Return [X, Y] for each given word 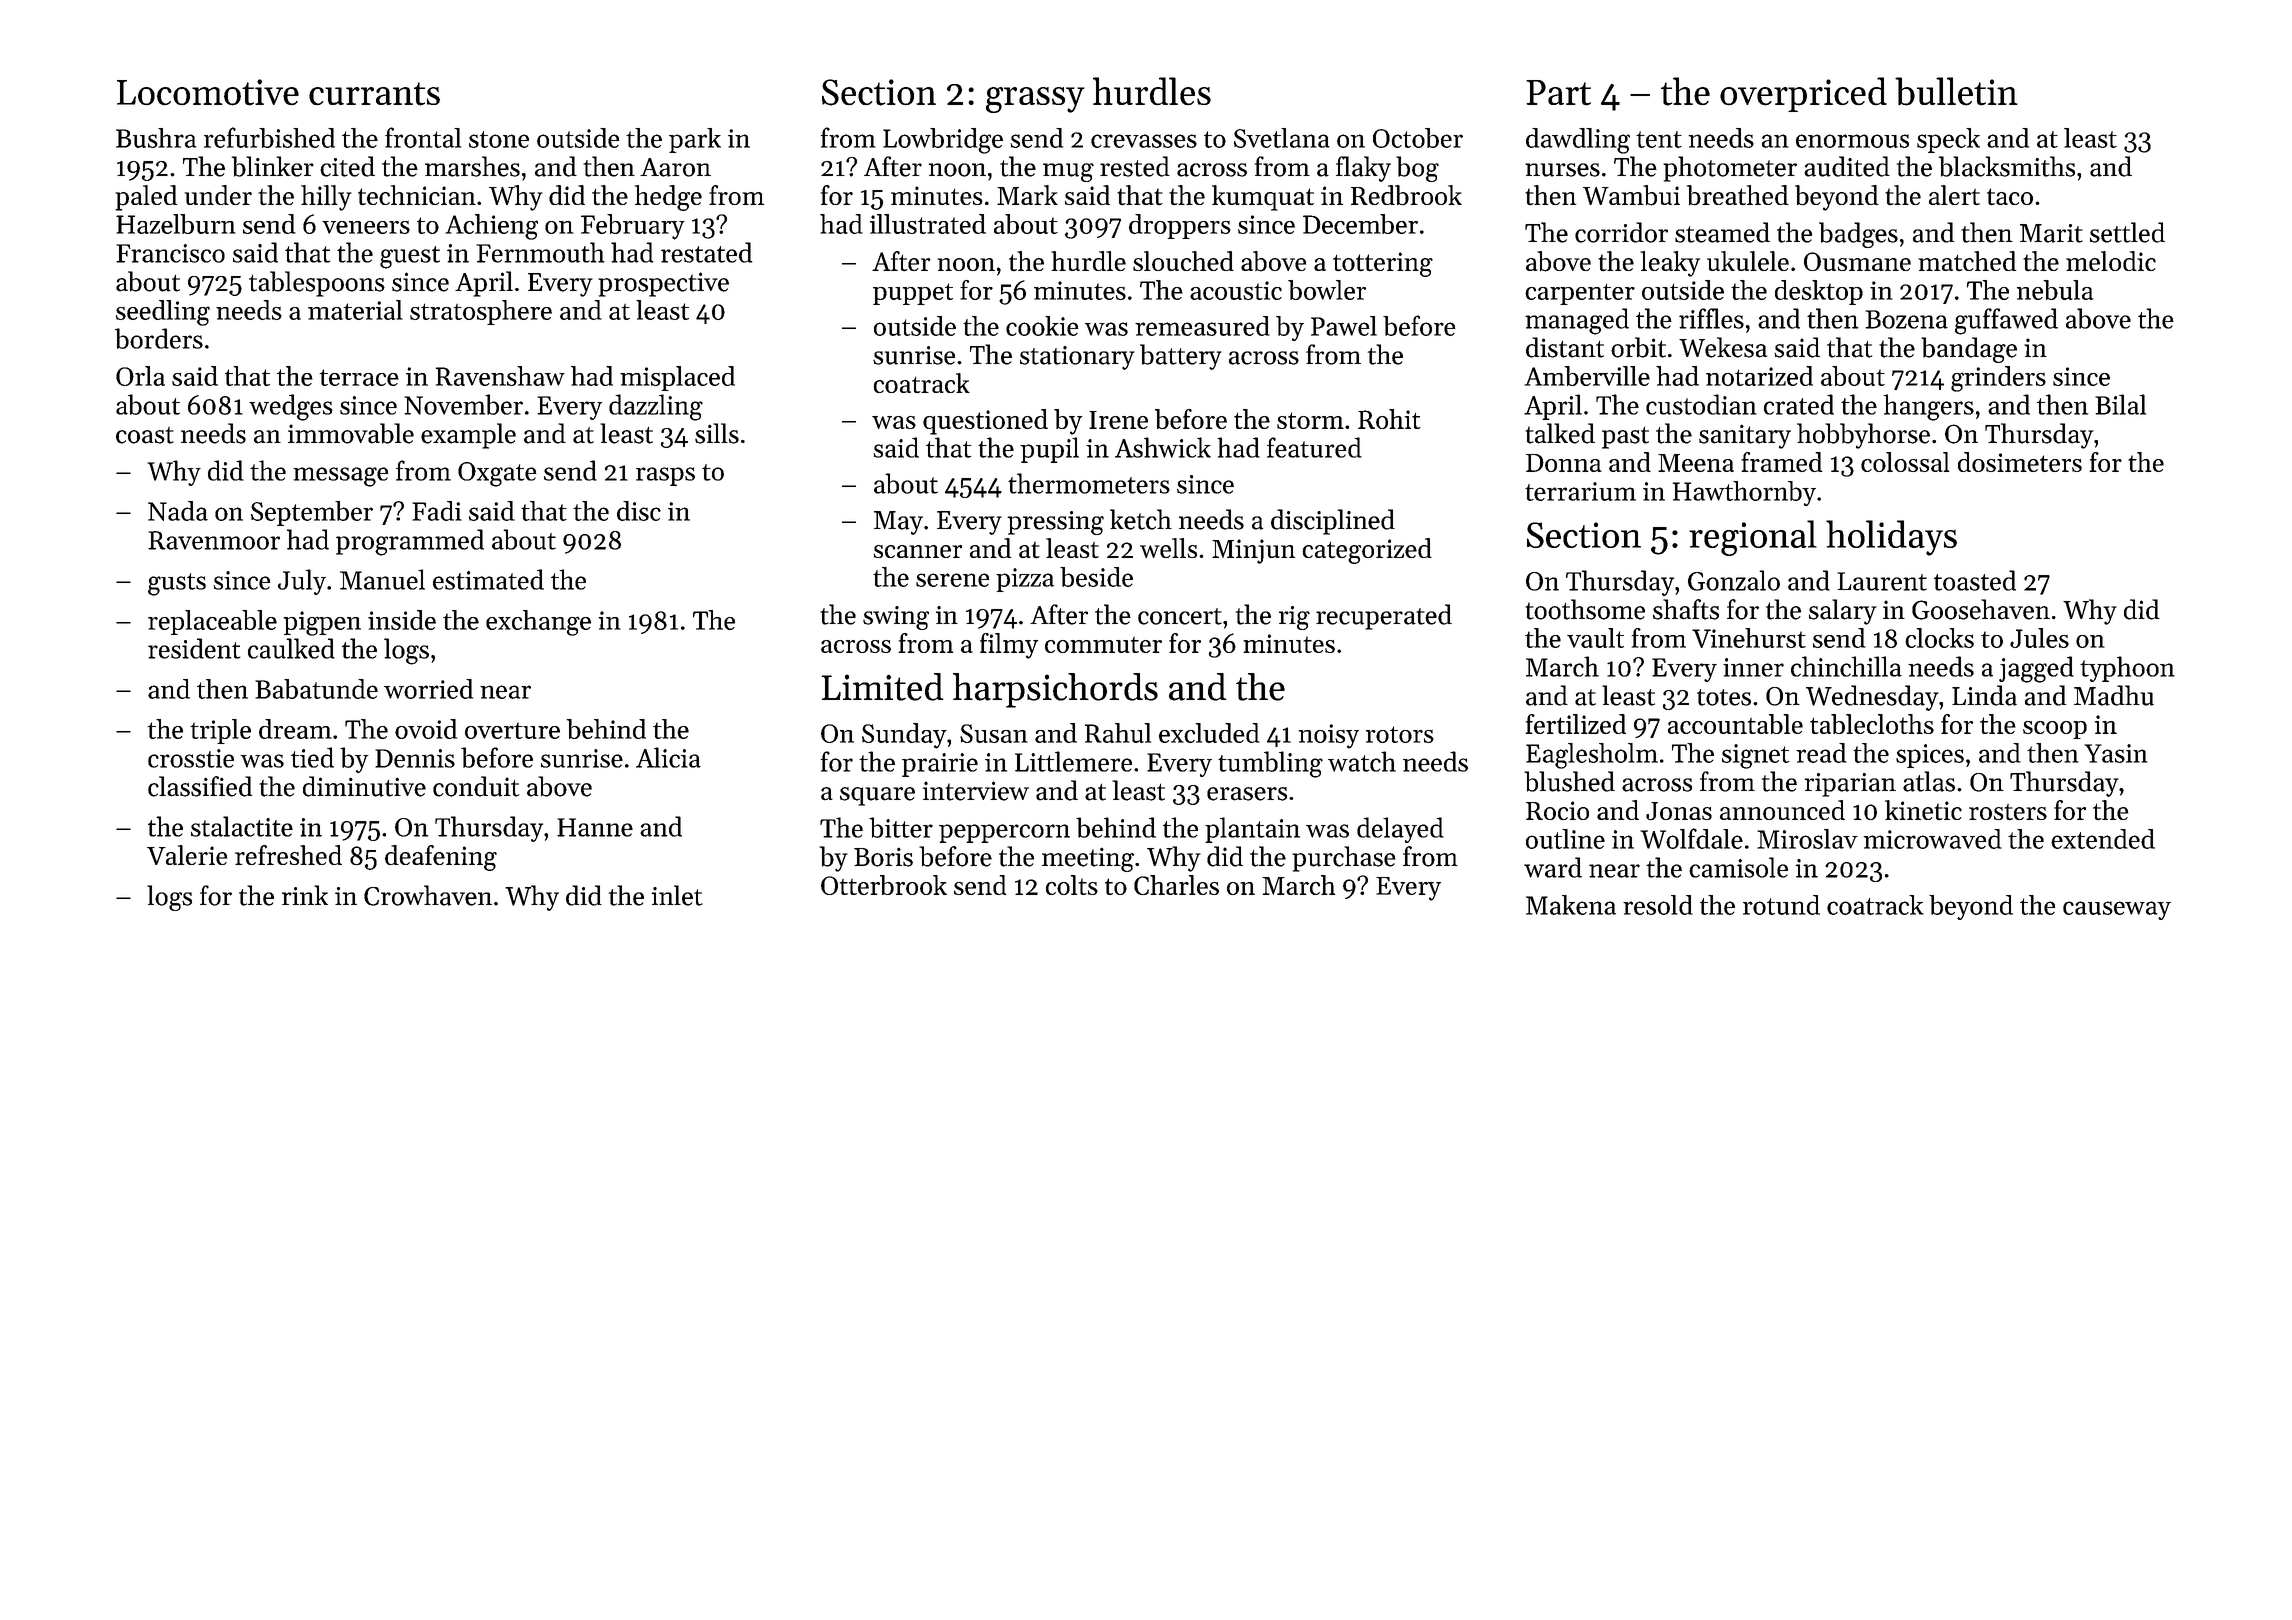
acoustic [1236, 290]
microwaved [1933, 839]
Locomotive [208, 92]
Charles [1176, 885]
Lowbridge [943, 141]
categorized [1367, 551]
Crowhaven [428, 895]
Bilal [2120, 404]
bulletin [1956, 91]
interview [976, 791]
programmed [410, 542]
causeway [2117, 910]
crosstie [191, 758]
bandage [1969, 350]
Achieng [491, 227]
